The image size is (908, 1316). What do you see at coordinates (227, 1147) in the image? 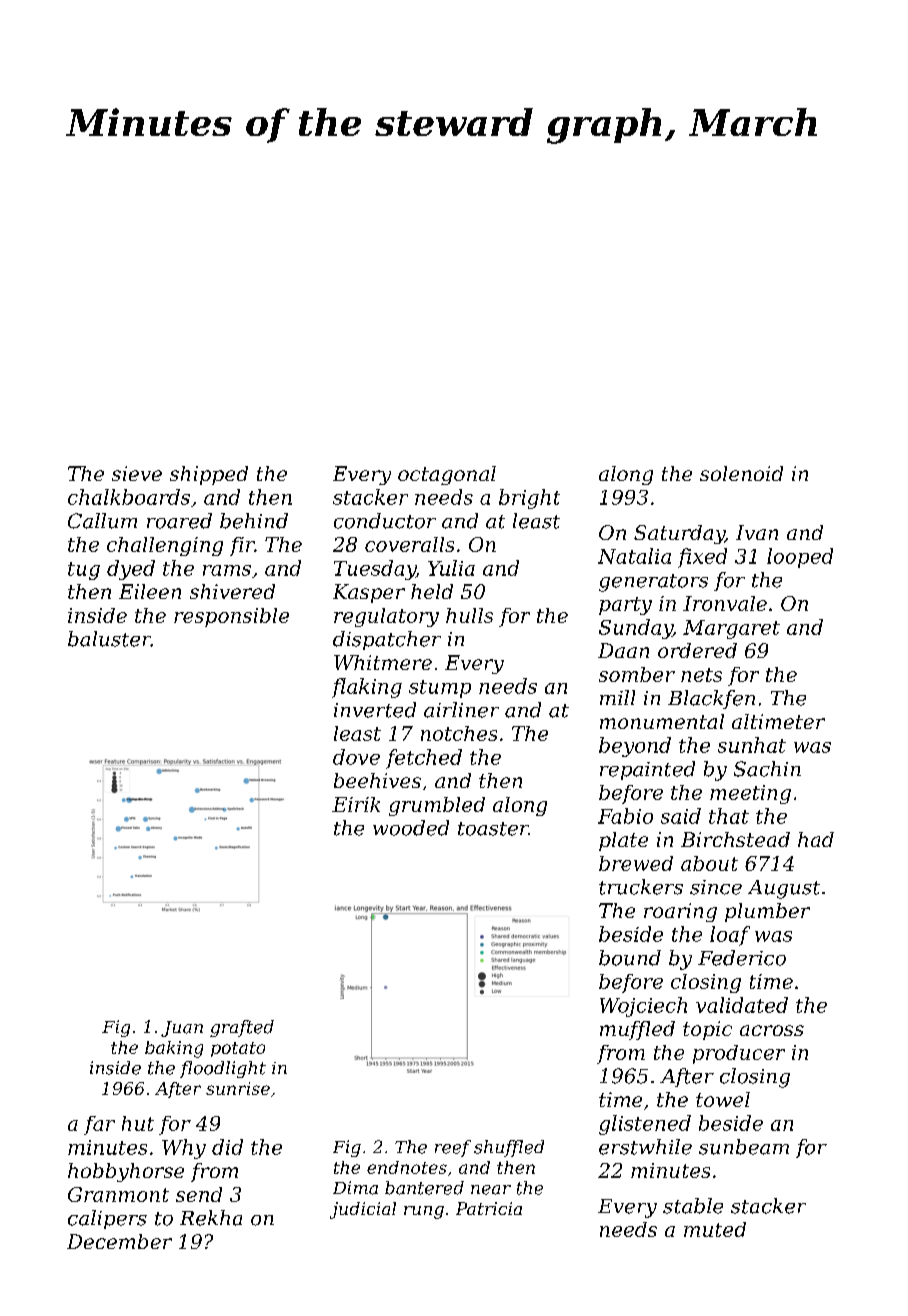
I see `did` at bounding box center [227, 1147].
